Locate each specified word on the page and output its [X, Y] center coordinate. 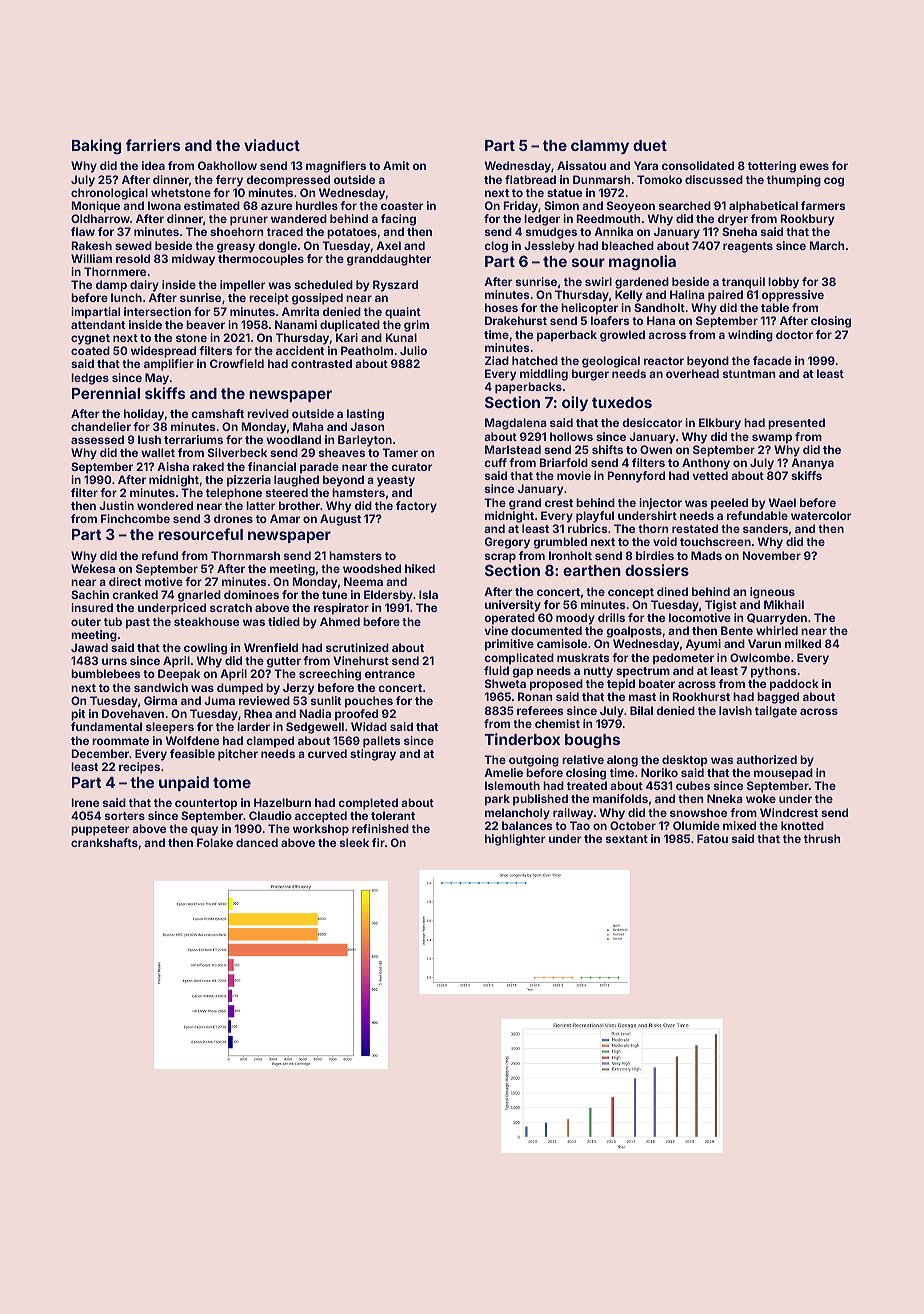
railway [573, 814]
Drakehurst [516, 320]
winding [750, 336]
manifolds [620, 798]
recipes [139, 768]
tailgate [776, 712]
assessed [97, 439]
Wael [782, 502]
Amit [396, 165]
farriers [153, 145]
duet [650, 145]
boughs [592, 741]
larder [253, 726]
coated [90, 350]
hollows [571, 436]
